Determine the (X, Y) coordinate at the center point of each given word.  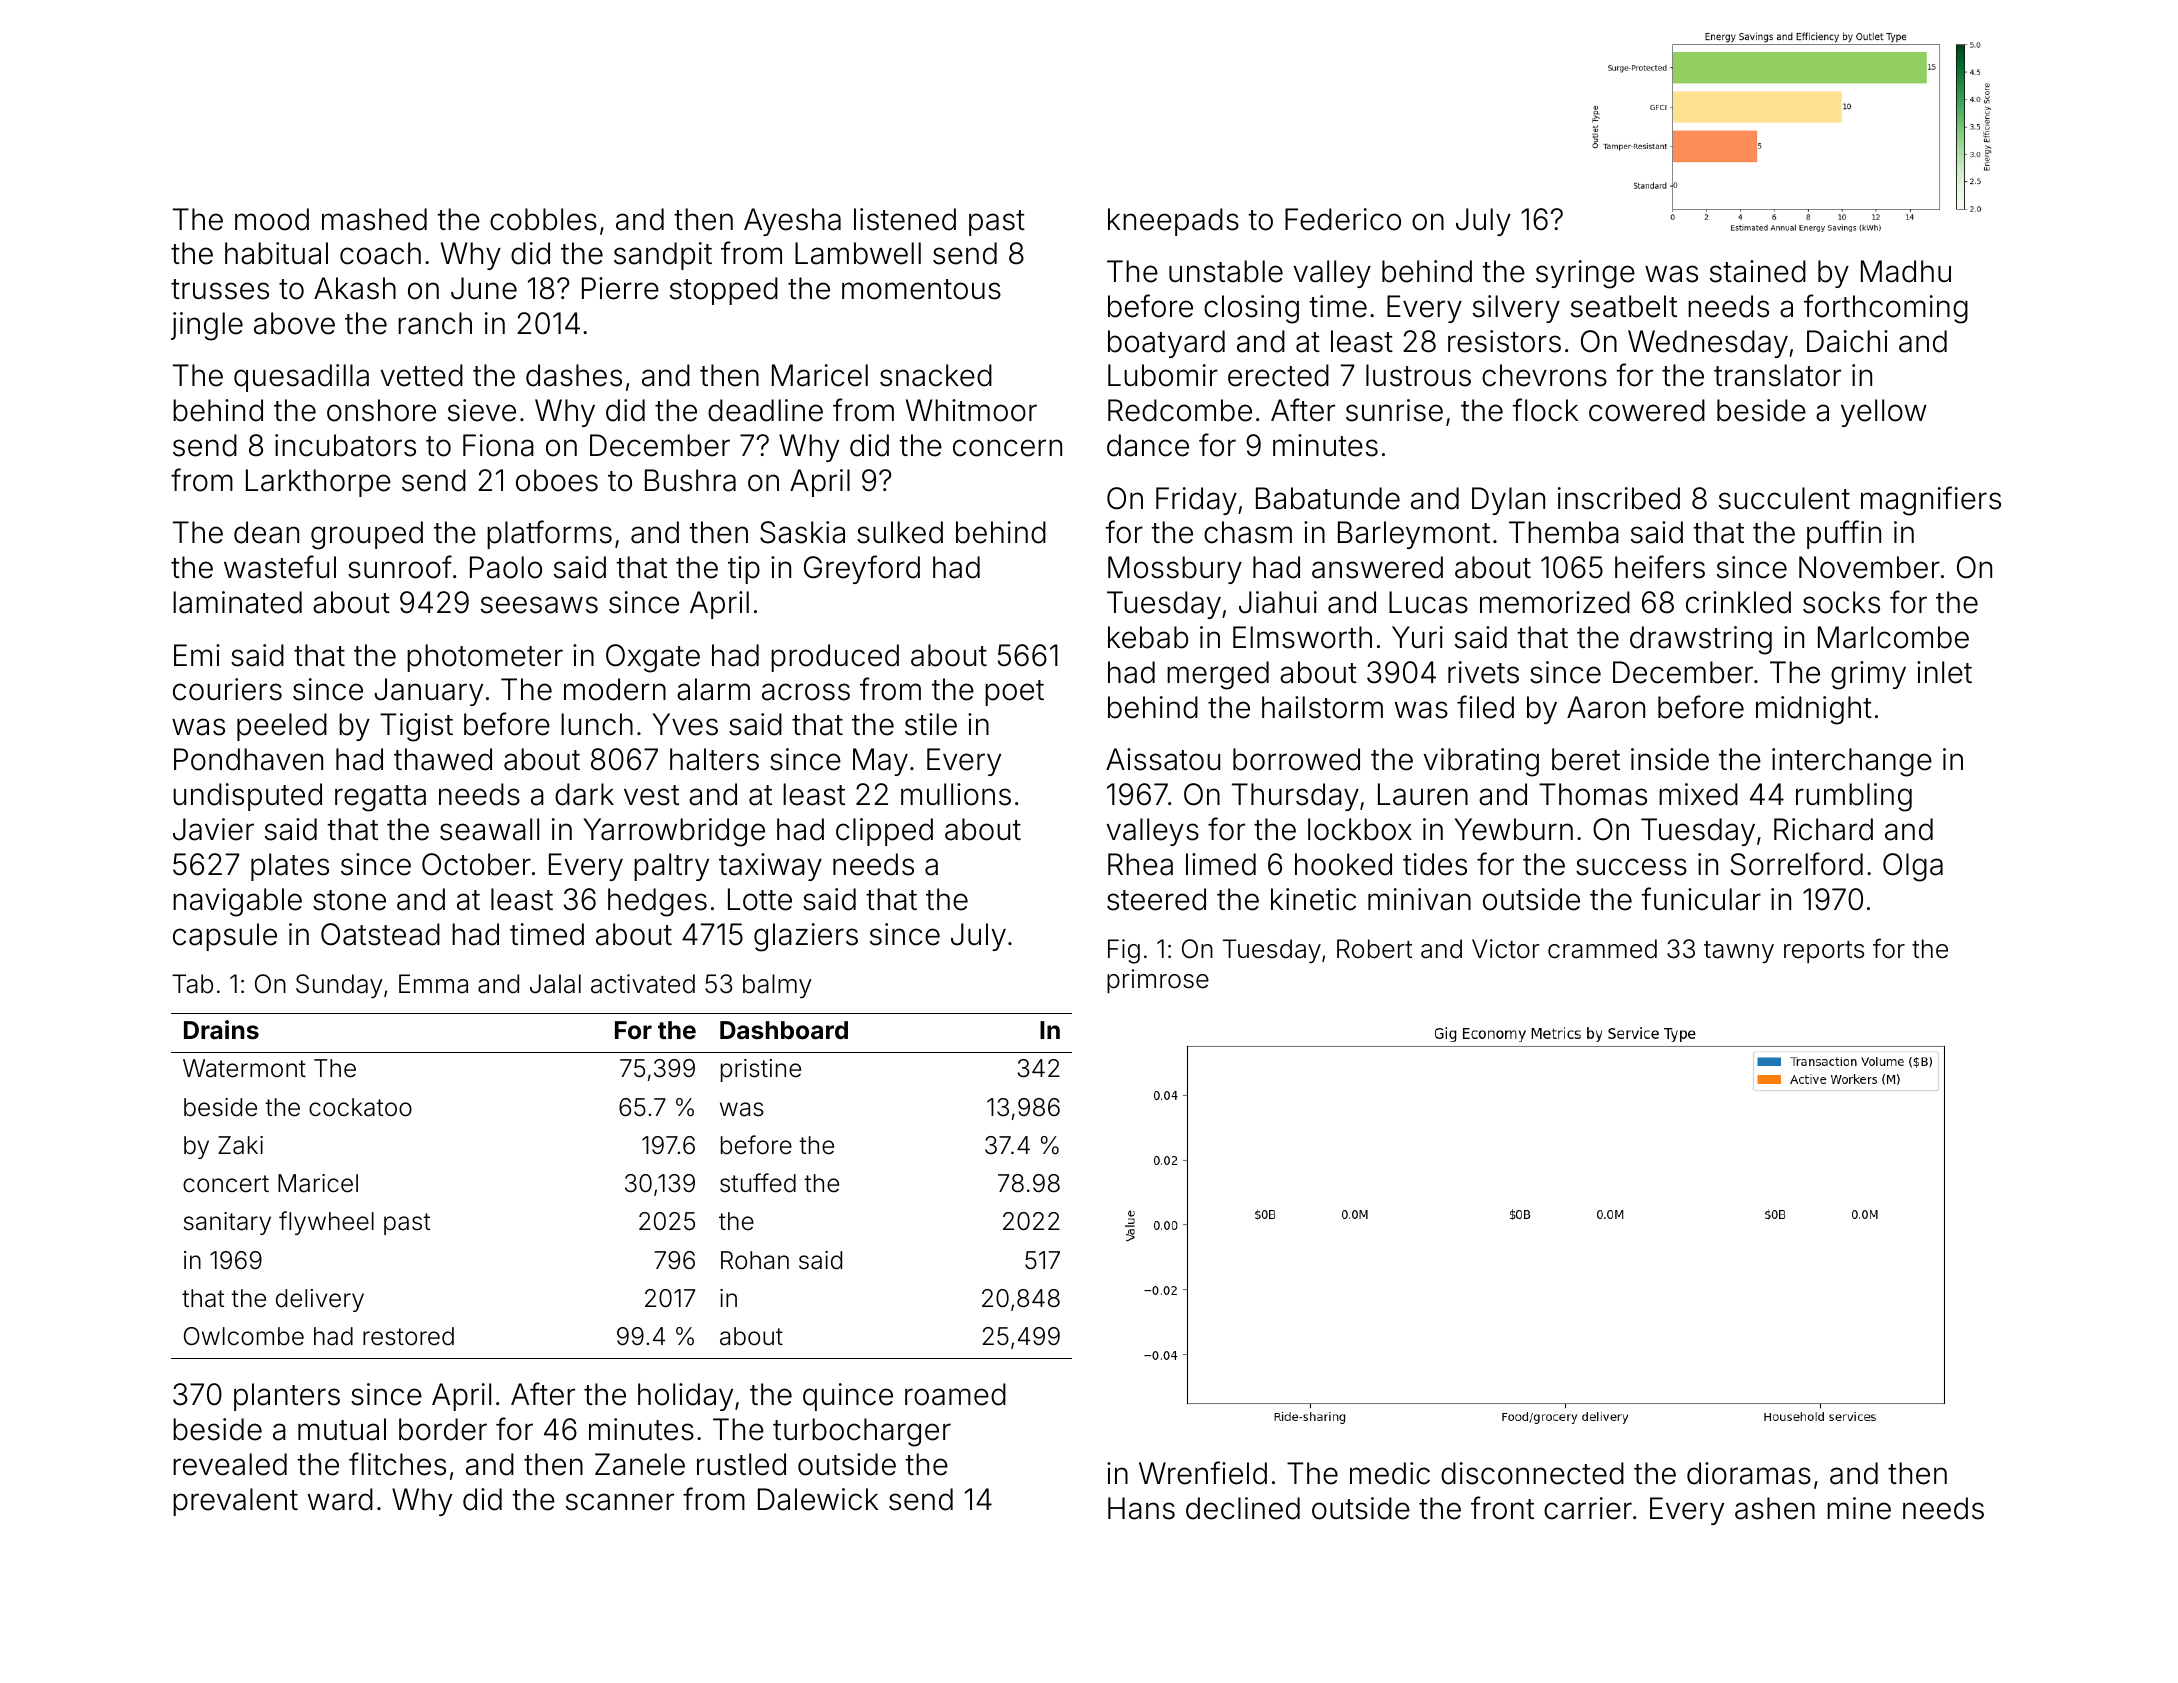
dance (1148, 445)
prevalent (235, 1502)
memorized (1555, 602)
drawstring (1701, 640)
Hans (1141, 1508)
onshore (381, 410)
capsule (225, 937)
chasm (1248, 532)
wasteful (280, 567)
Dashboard (784, 1030)
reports (1824, 952)
